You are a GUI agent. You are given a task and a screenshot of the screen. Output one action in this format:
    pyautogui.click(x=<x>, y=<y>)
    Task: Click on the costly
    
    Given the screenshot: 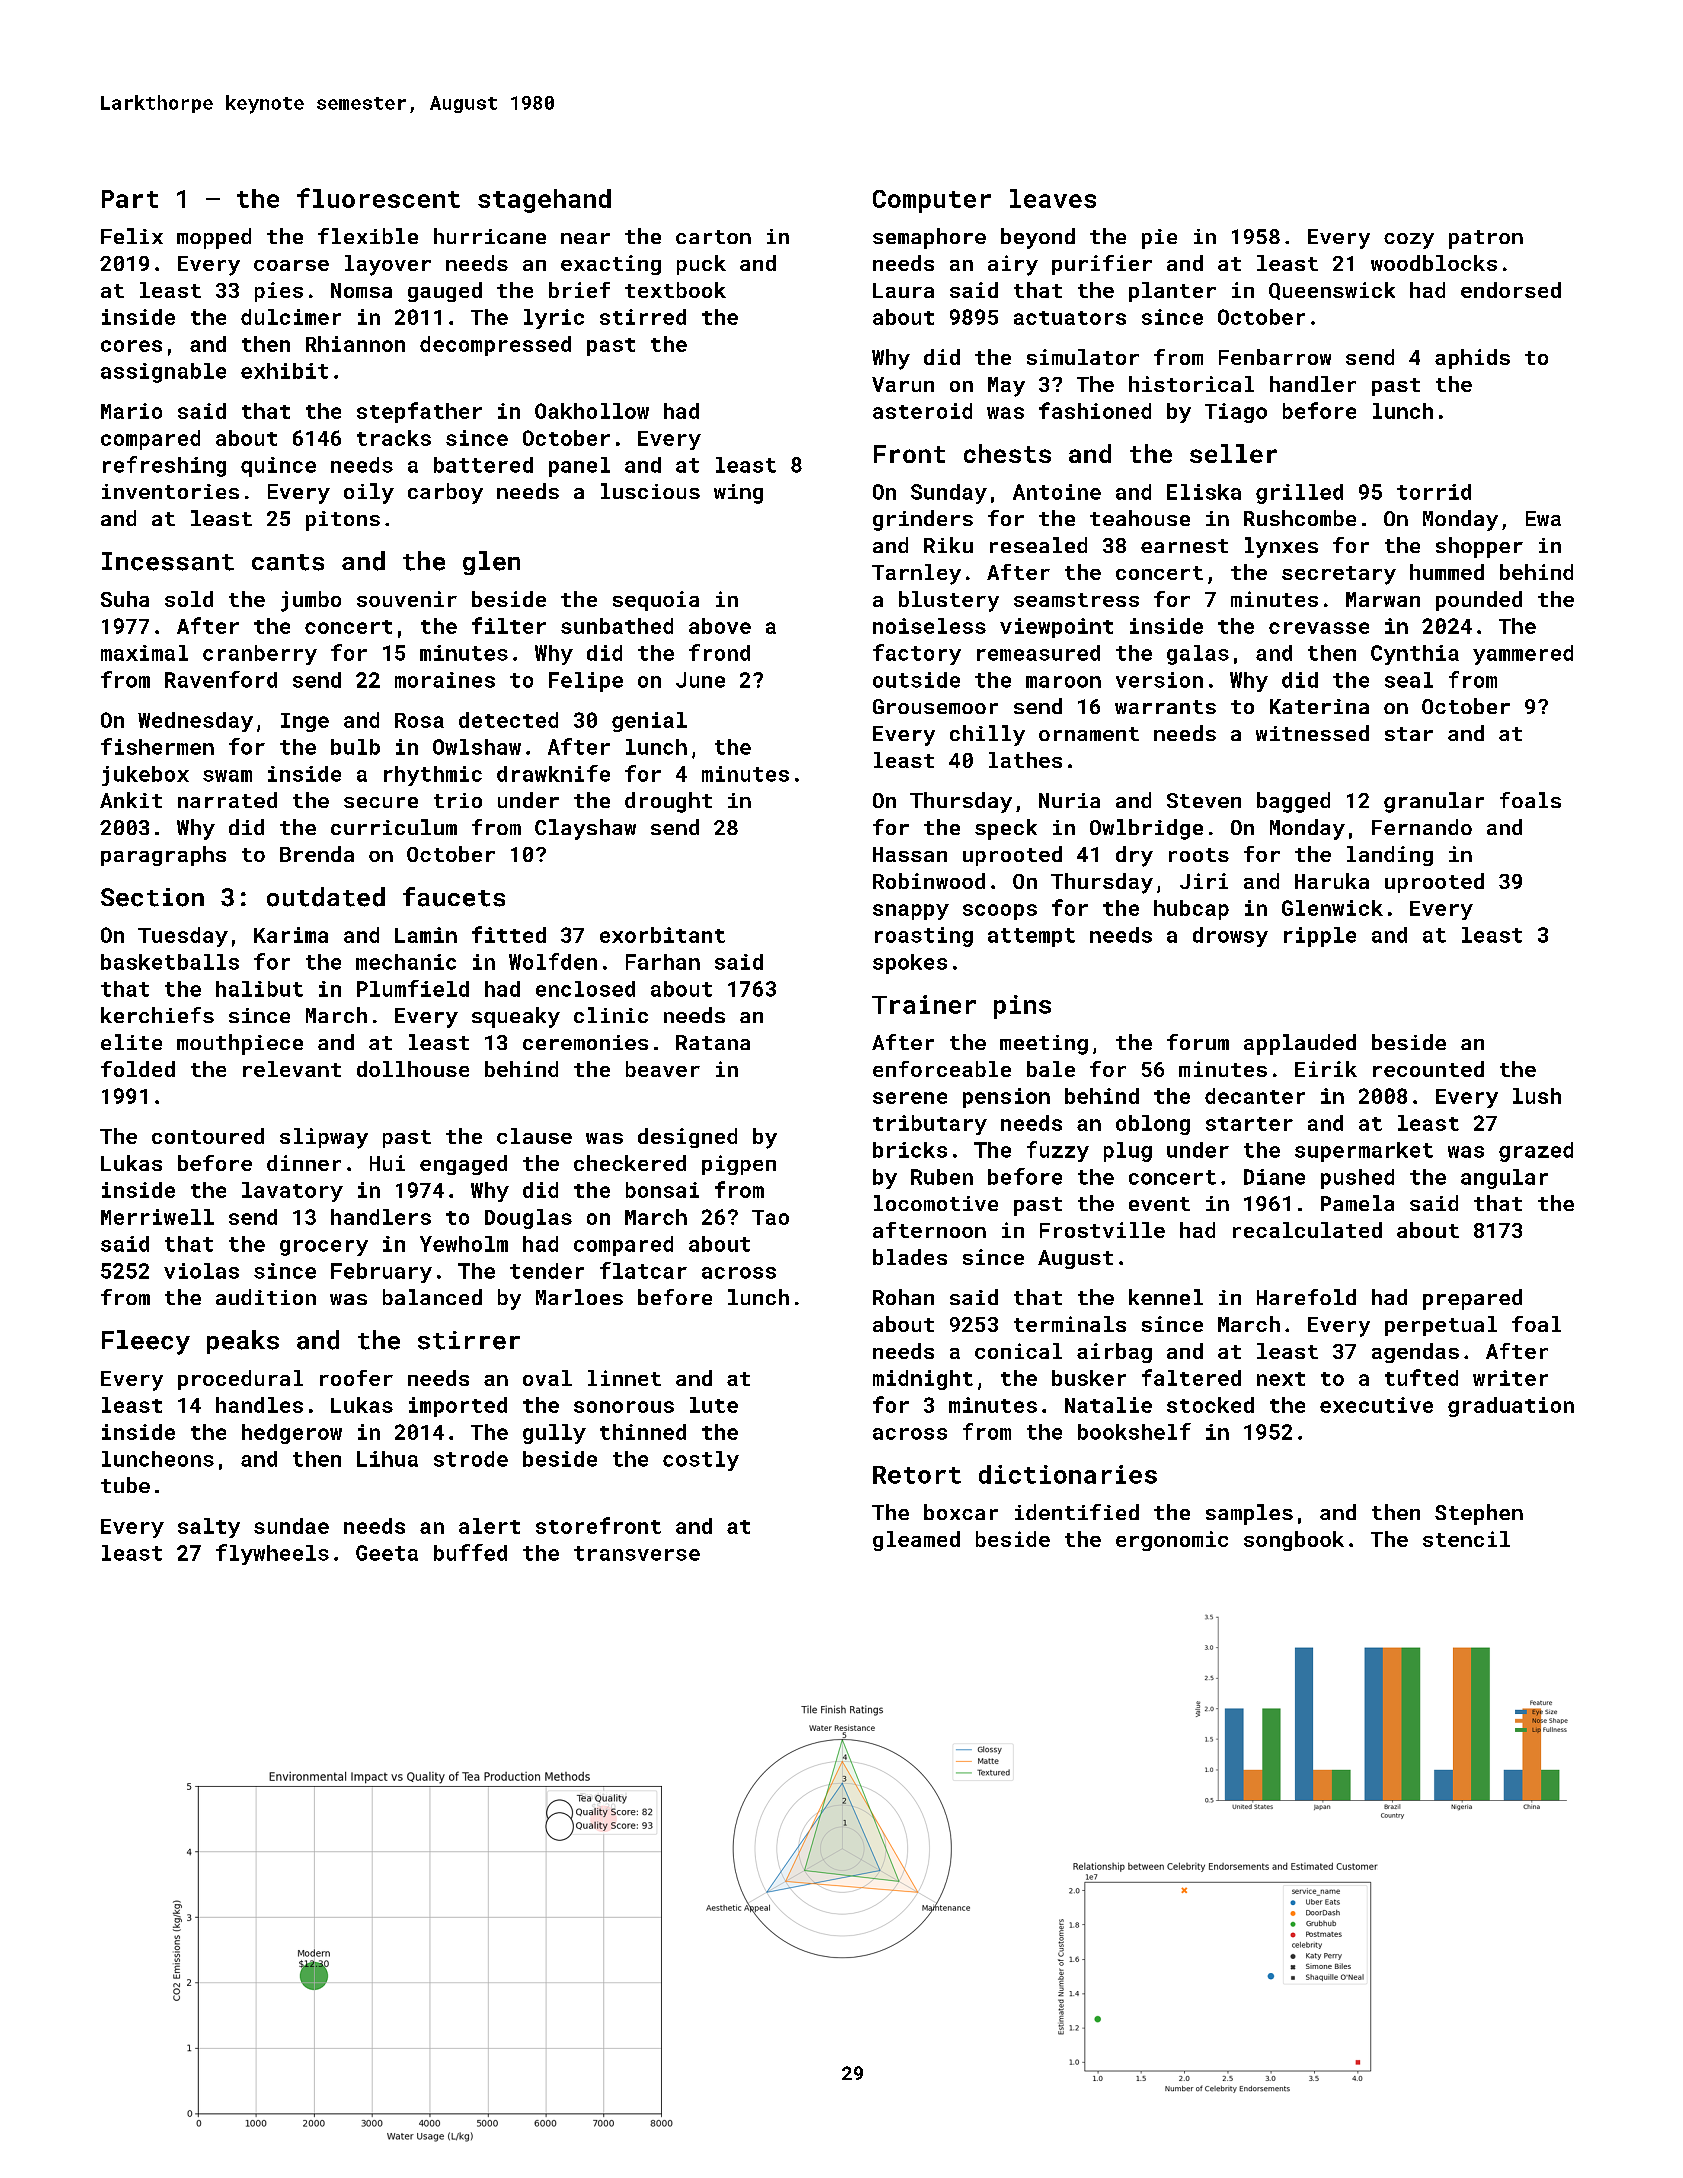 What is the action you would take?
    pyautogui.click(x=701, y=1461)
